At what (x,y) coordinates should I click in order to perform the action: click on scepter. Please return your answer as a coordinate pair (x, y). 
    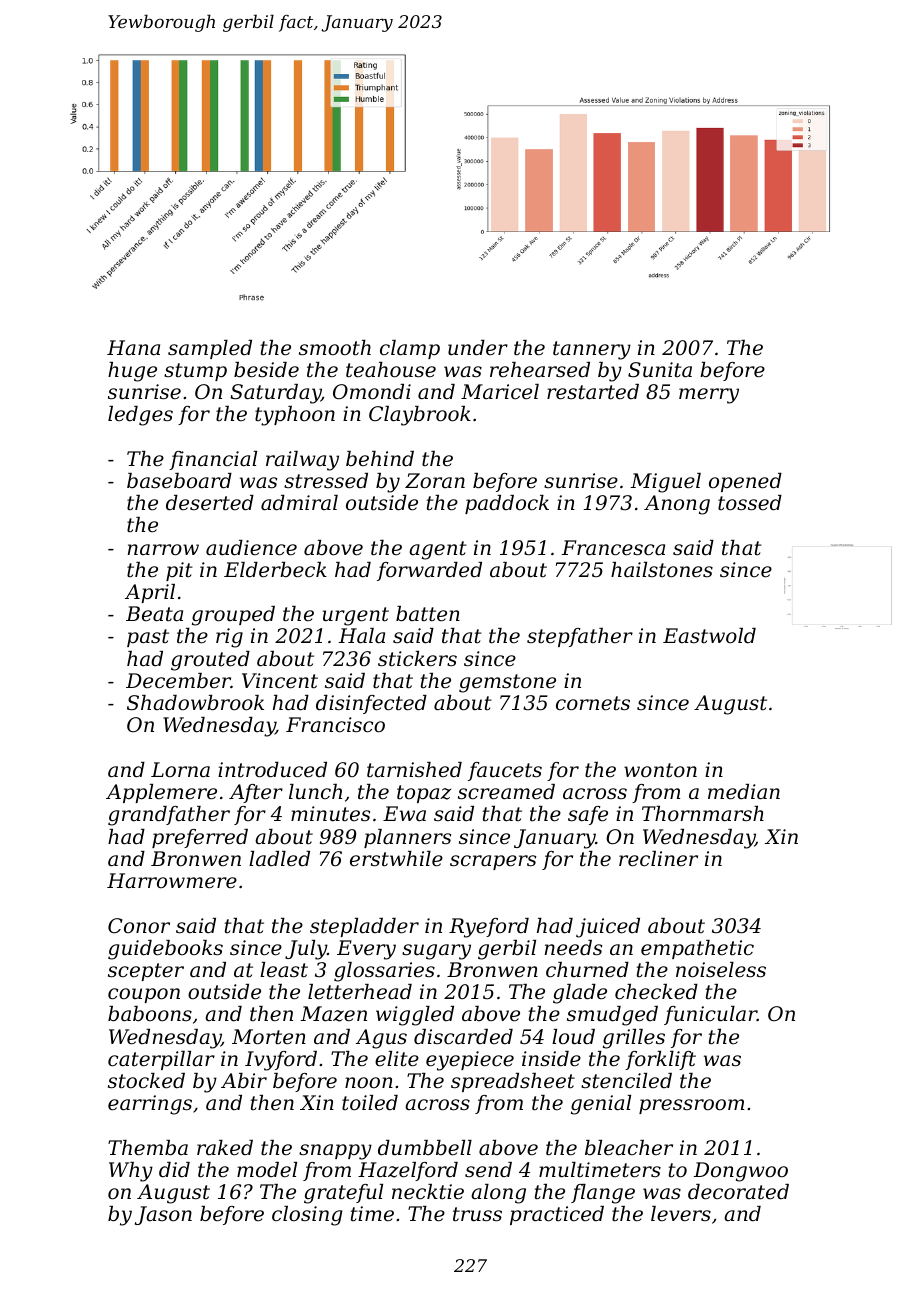
    Looking at the image, I should click on (146, 972).
